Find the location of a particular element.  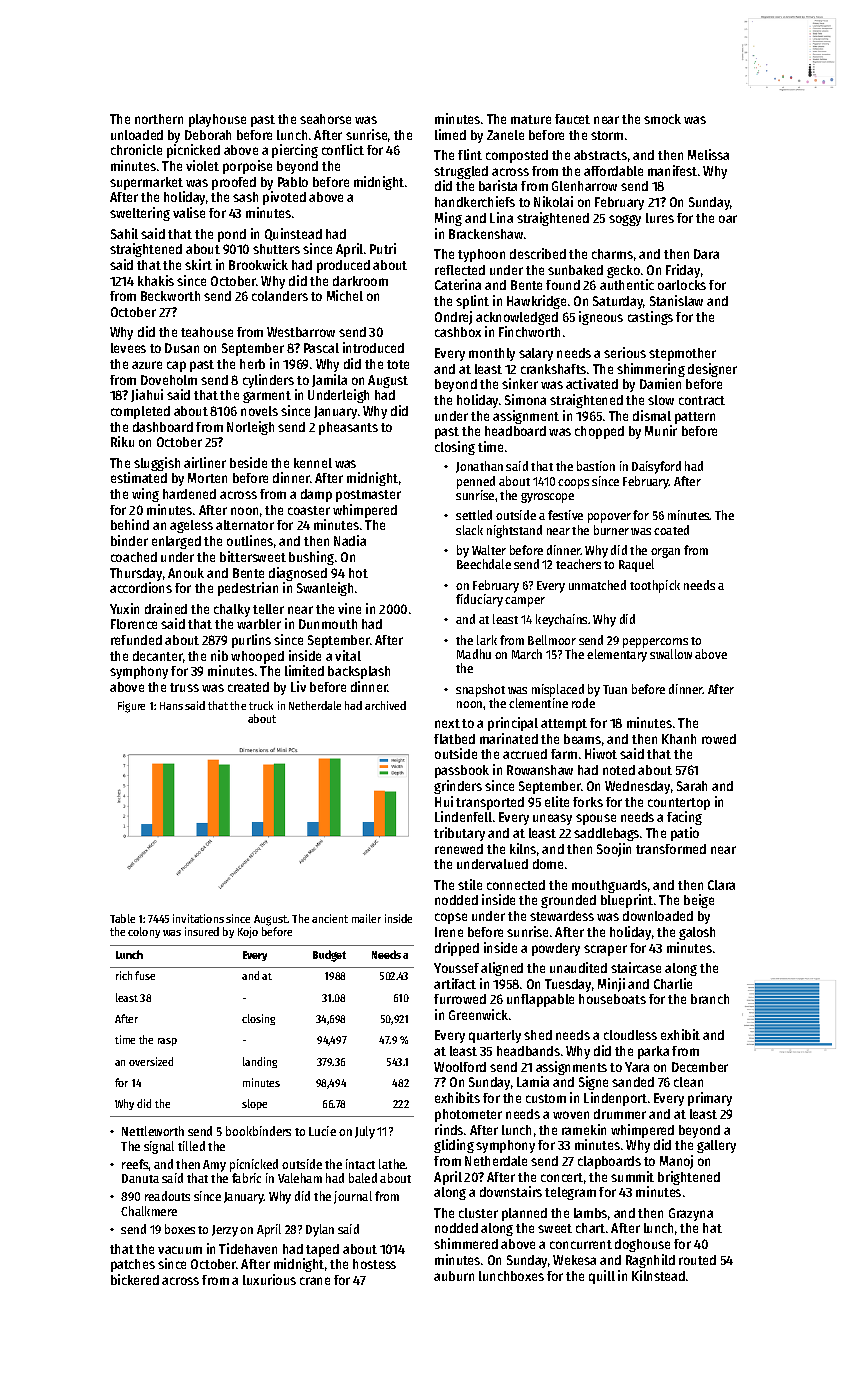

marinated is located at coordinates (509, 738).
